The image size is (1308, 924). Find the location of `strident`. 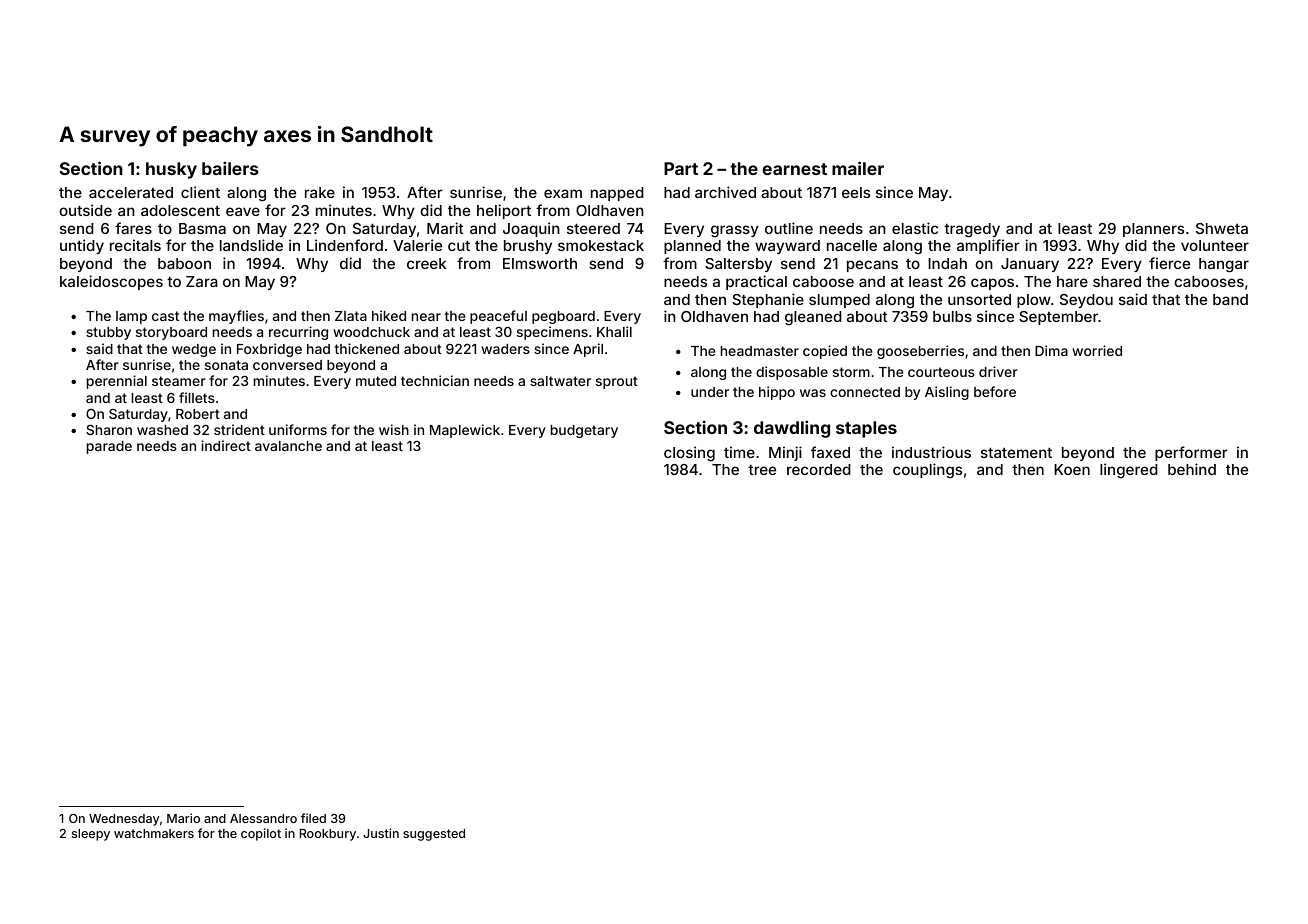

strident is located at coordinates (239, 429).
